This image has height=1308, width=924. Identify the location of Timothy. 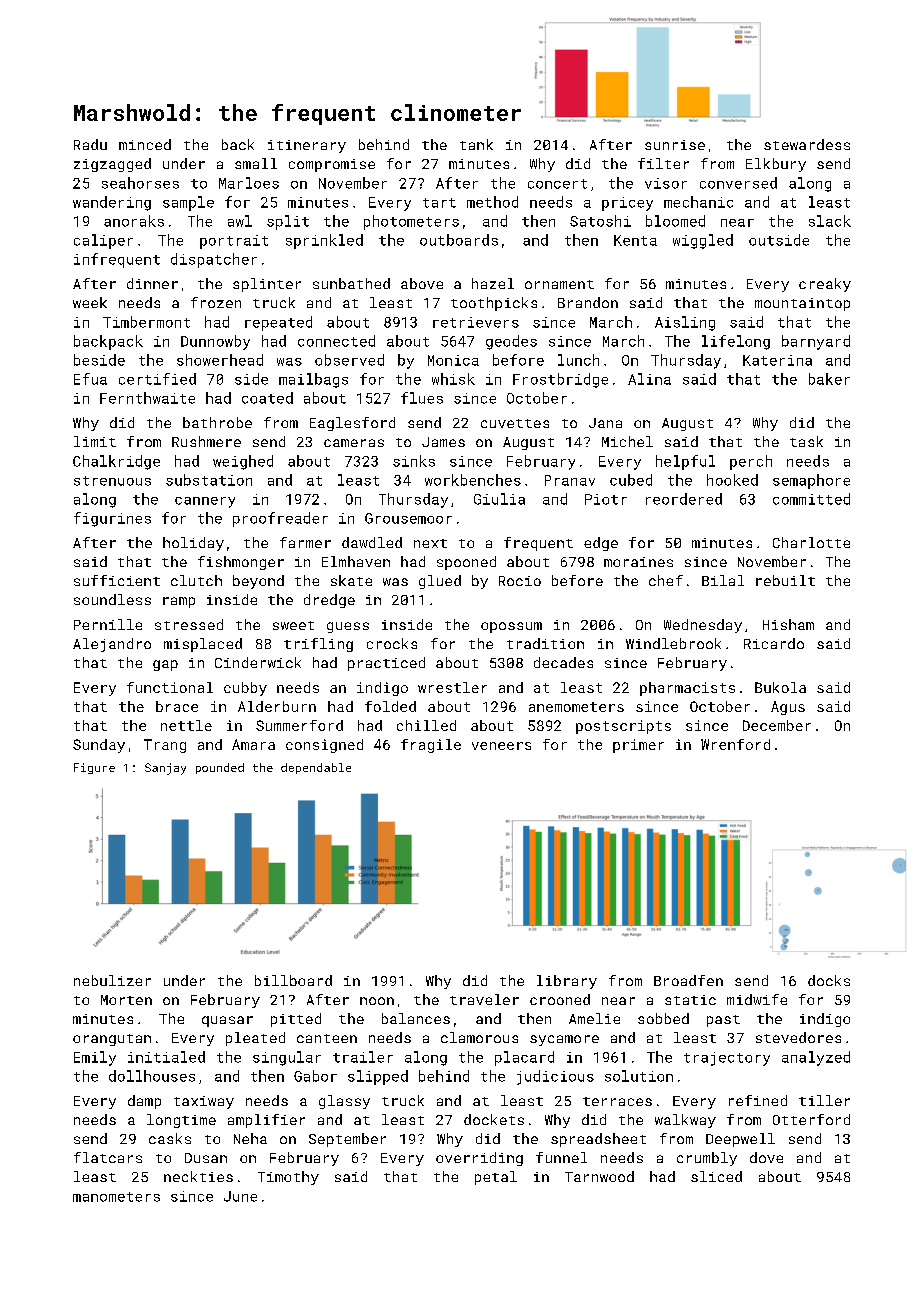
(288, 1178).
